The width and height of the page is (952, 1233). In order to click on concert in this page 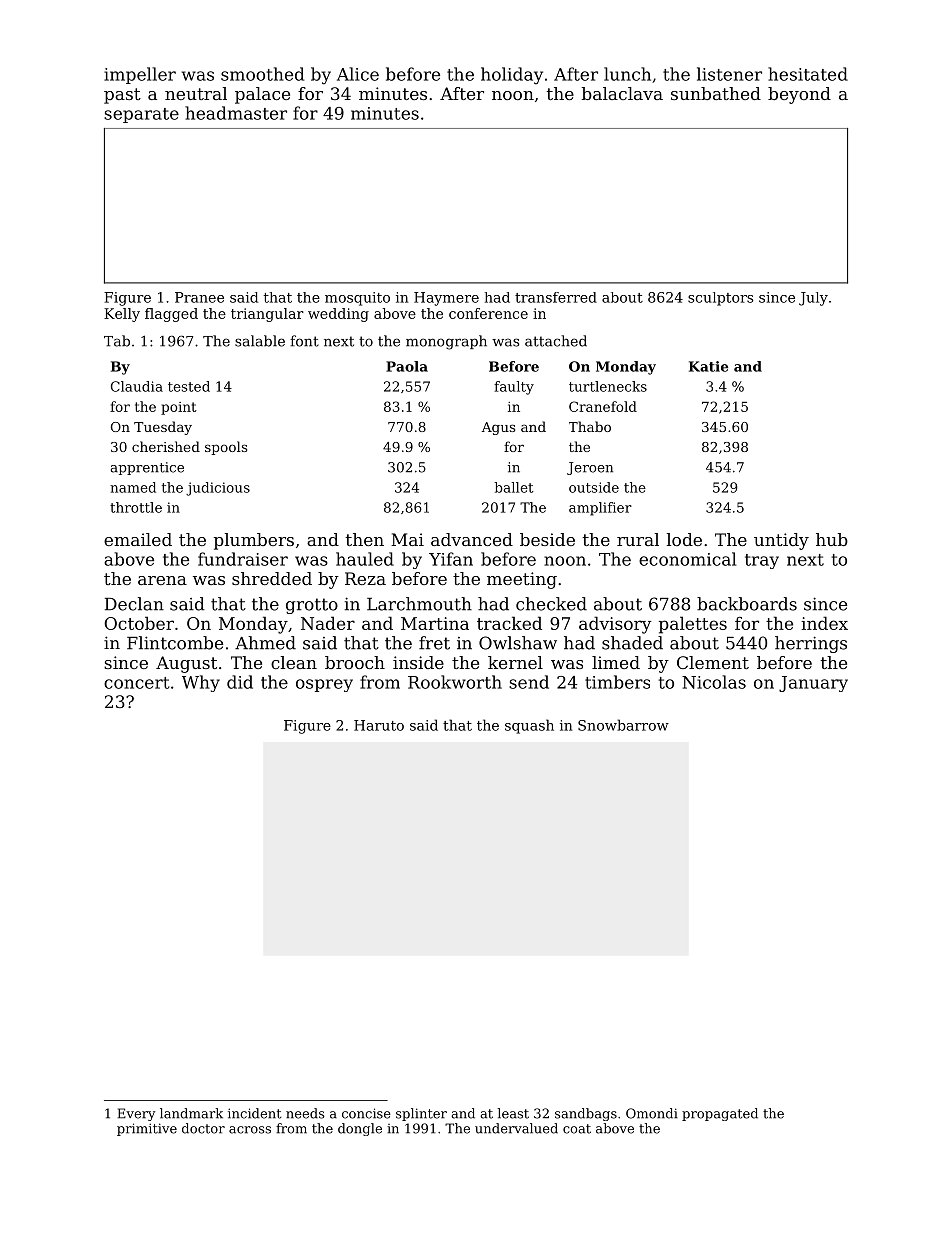, I will do `click(137, 683)`.
